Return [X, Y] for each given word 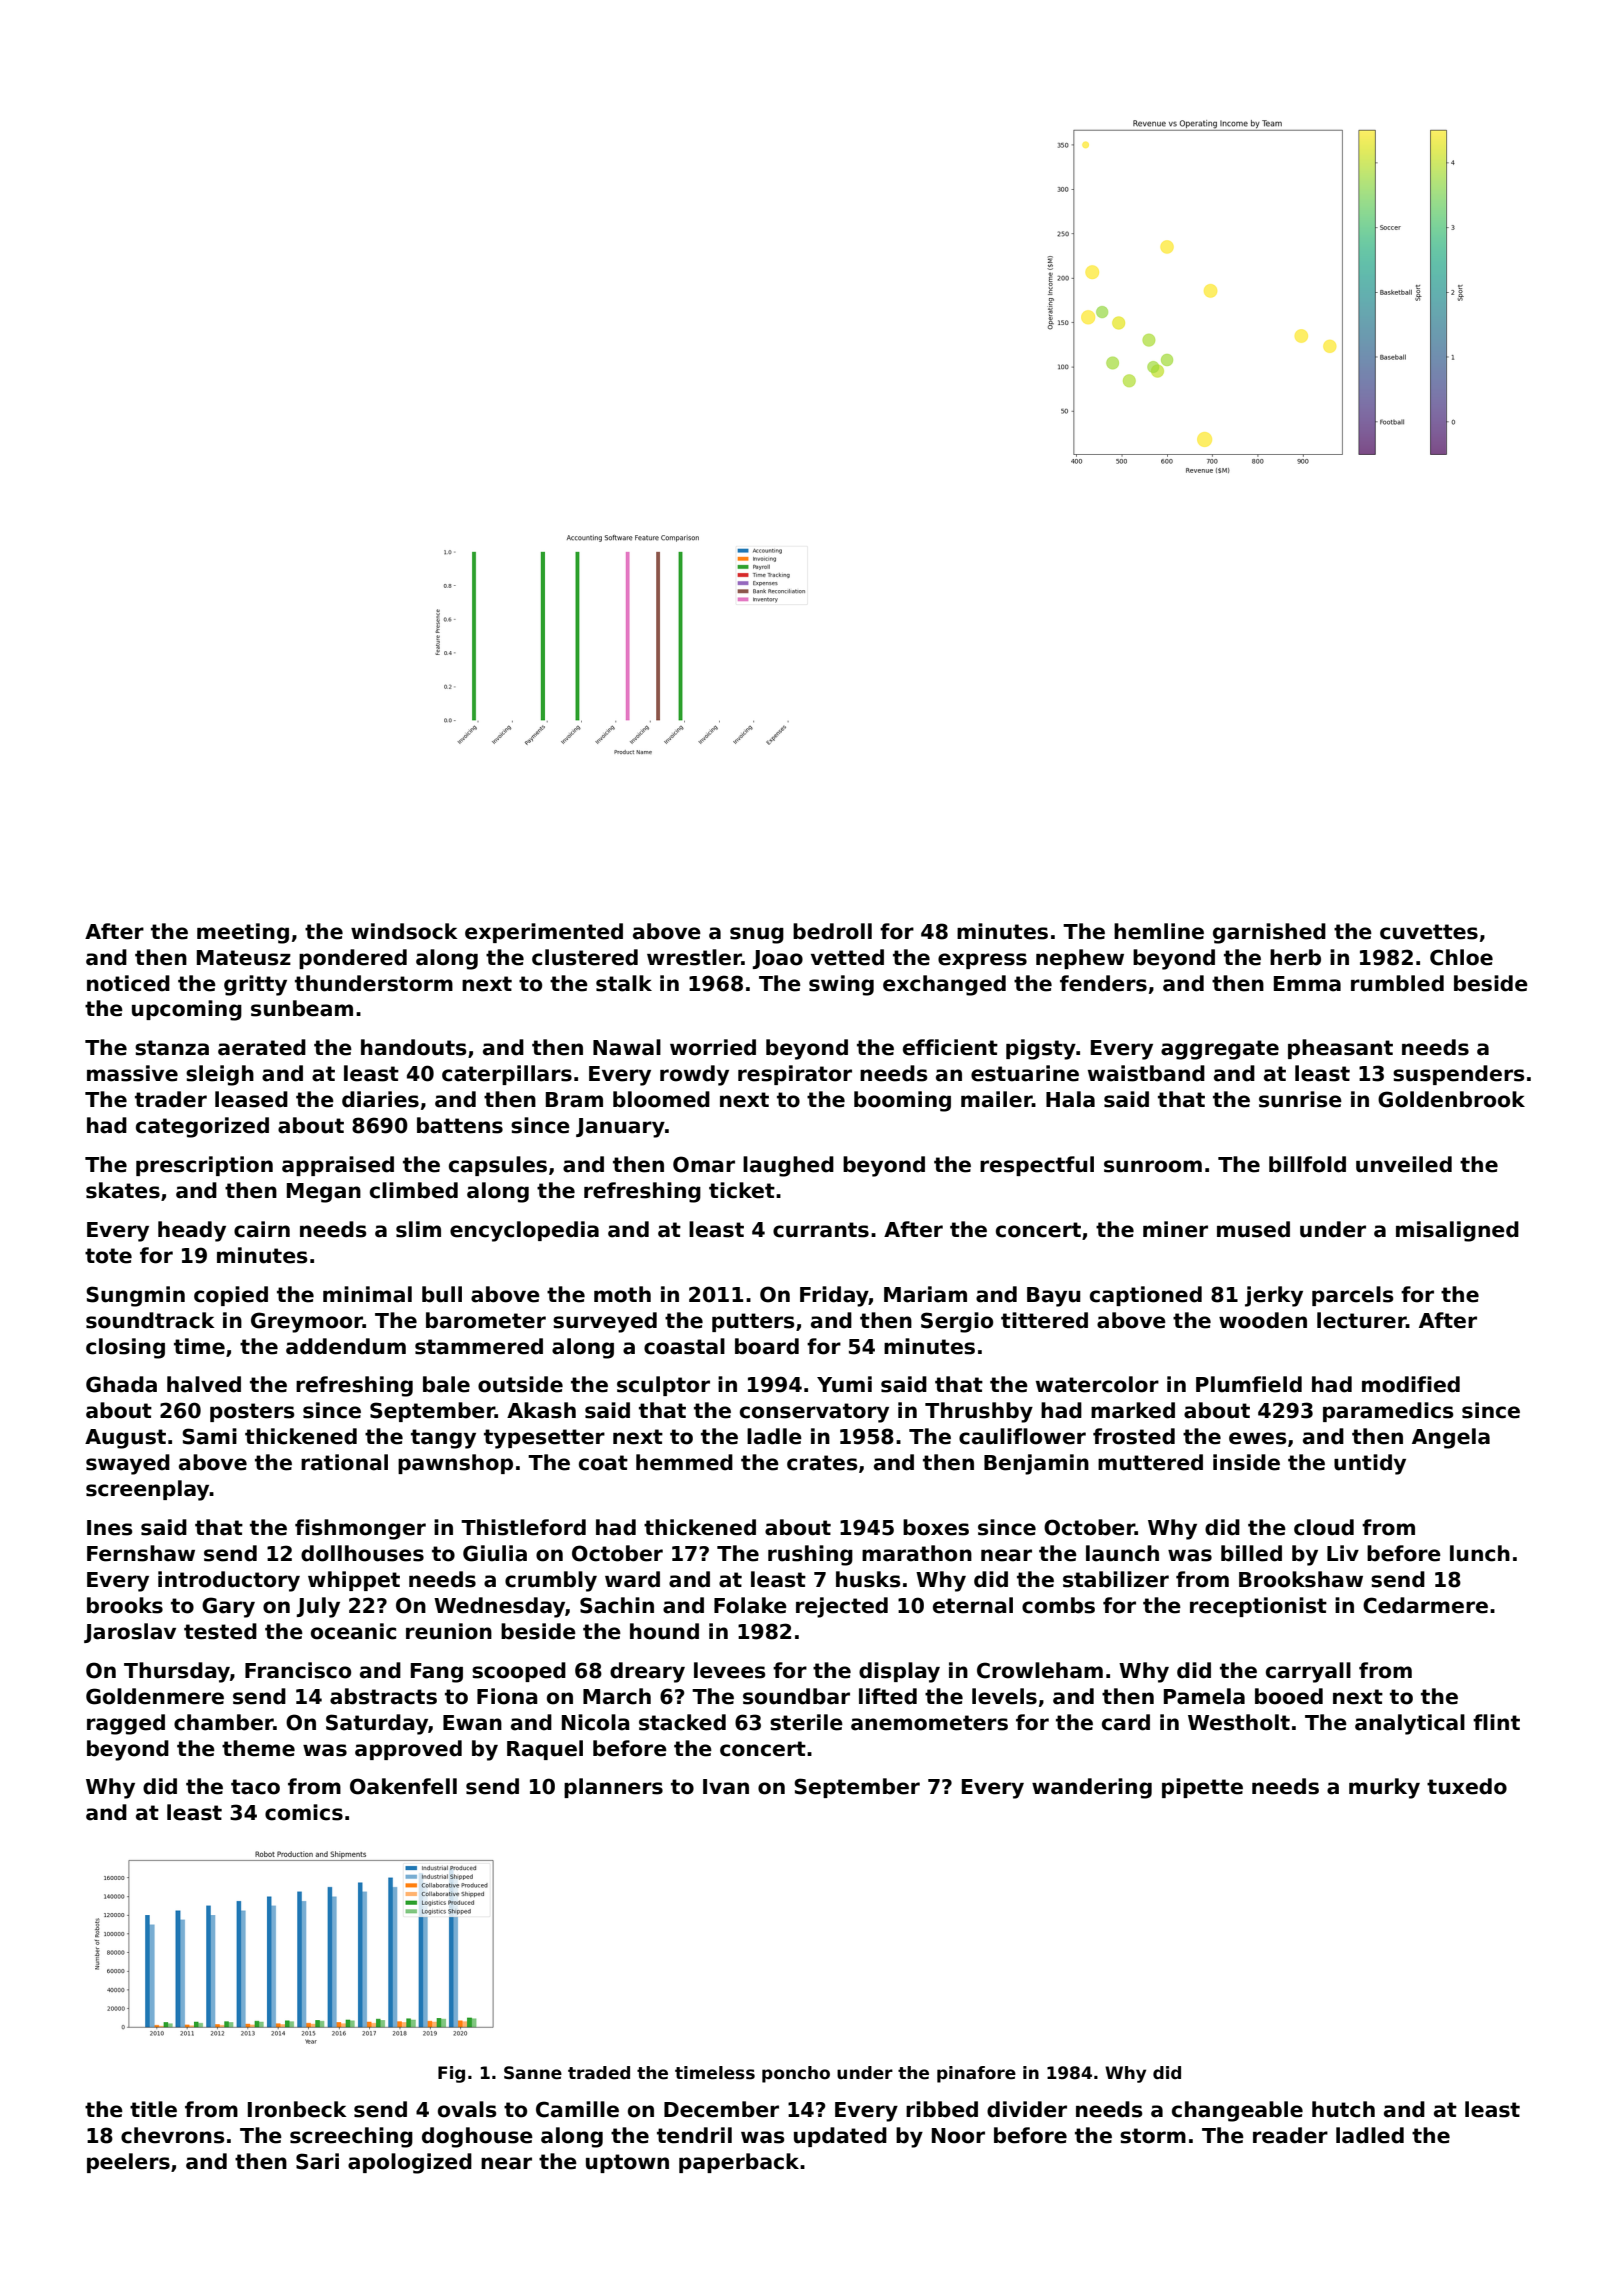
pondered [353, 959]
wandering [1092, 1788]
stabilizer [1116, 1579]
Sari [317, 2161]
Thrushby [979, 1412]
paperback [739, 2163]
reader [1290, 2135]
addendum [346, 1346]
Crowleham [1040, 1670]
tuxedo [1467, 1786]
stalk [624, 983]
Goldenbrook [1451, 1099]
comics [304, 1812]
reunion [449, 1631]
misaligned [1457, 1231]
